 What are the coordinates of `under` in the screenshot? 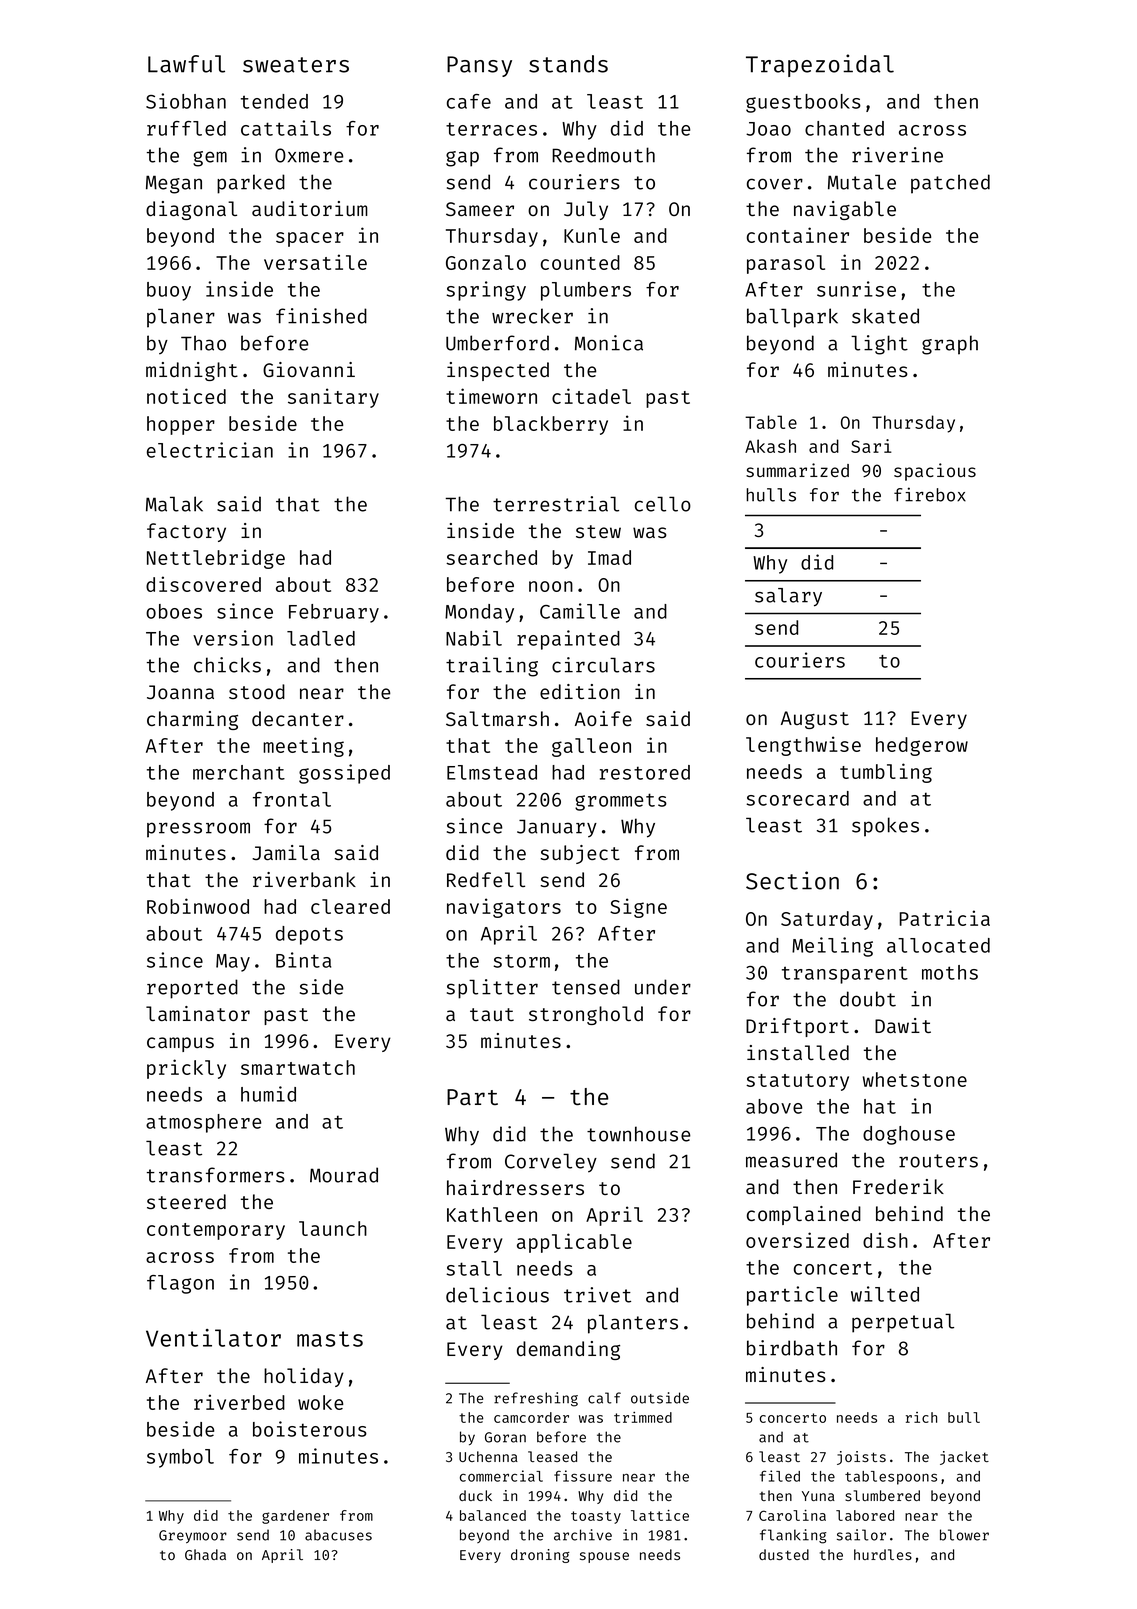 It's located at (663, 987).
